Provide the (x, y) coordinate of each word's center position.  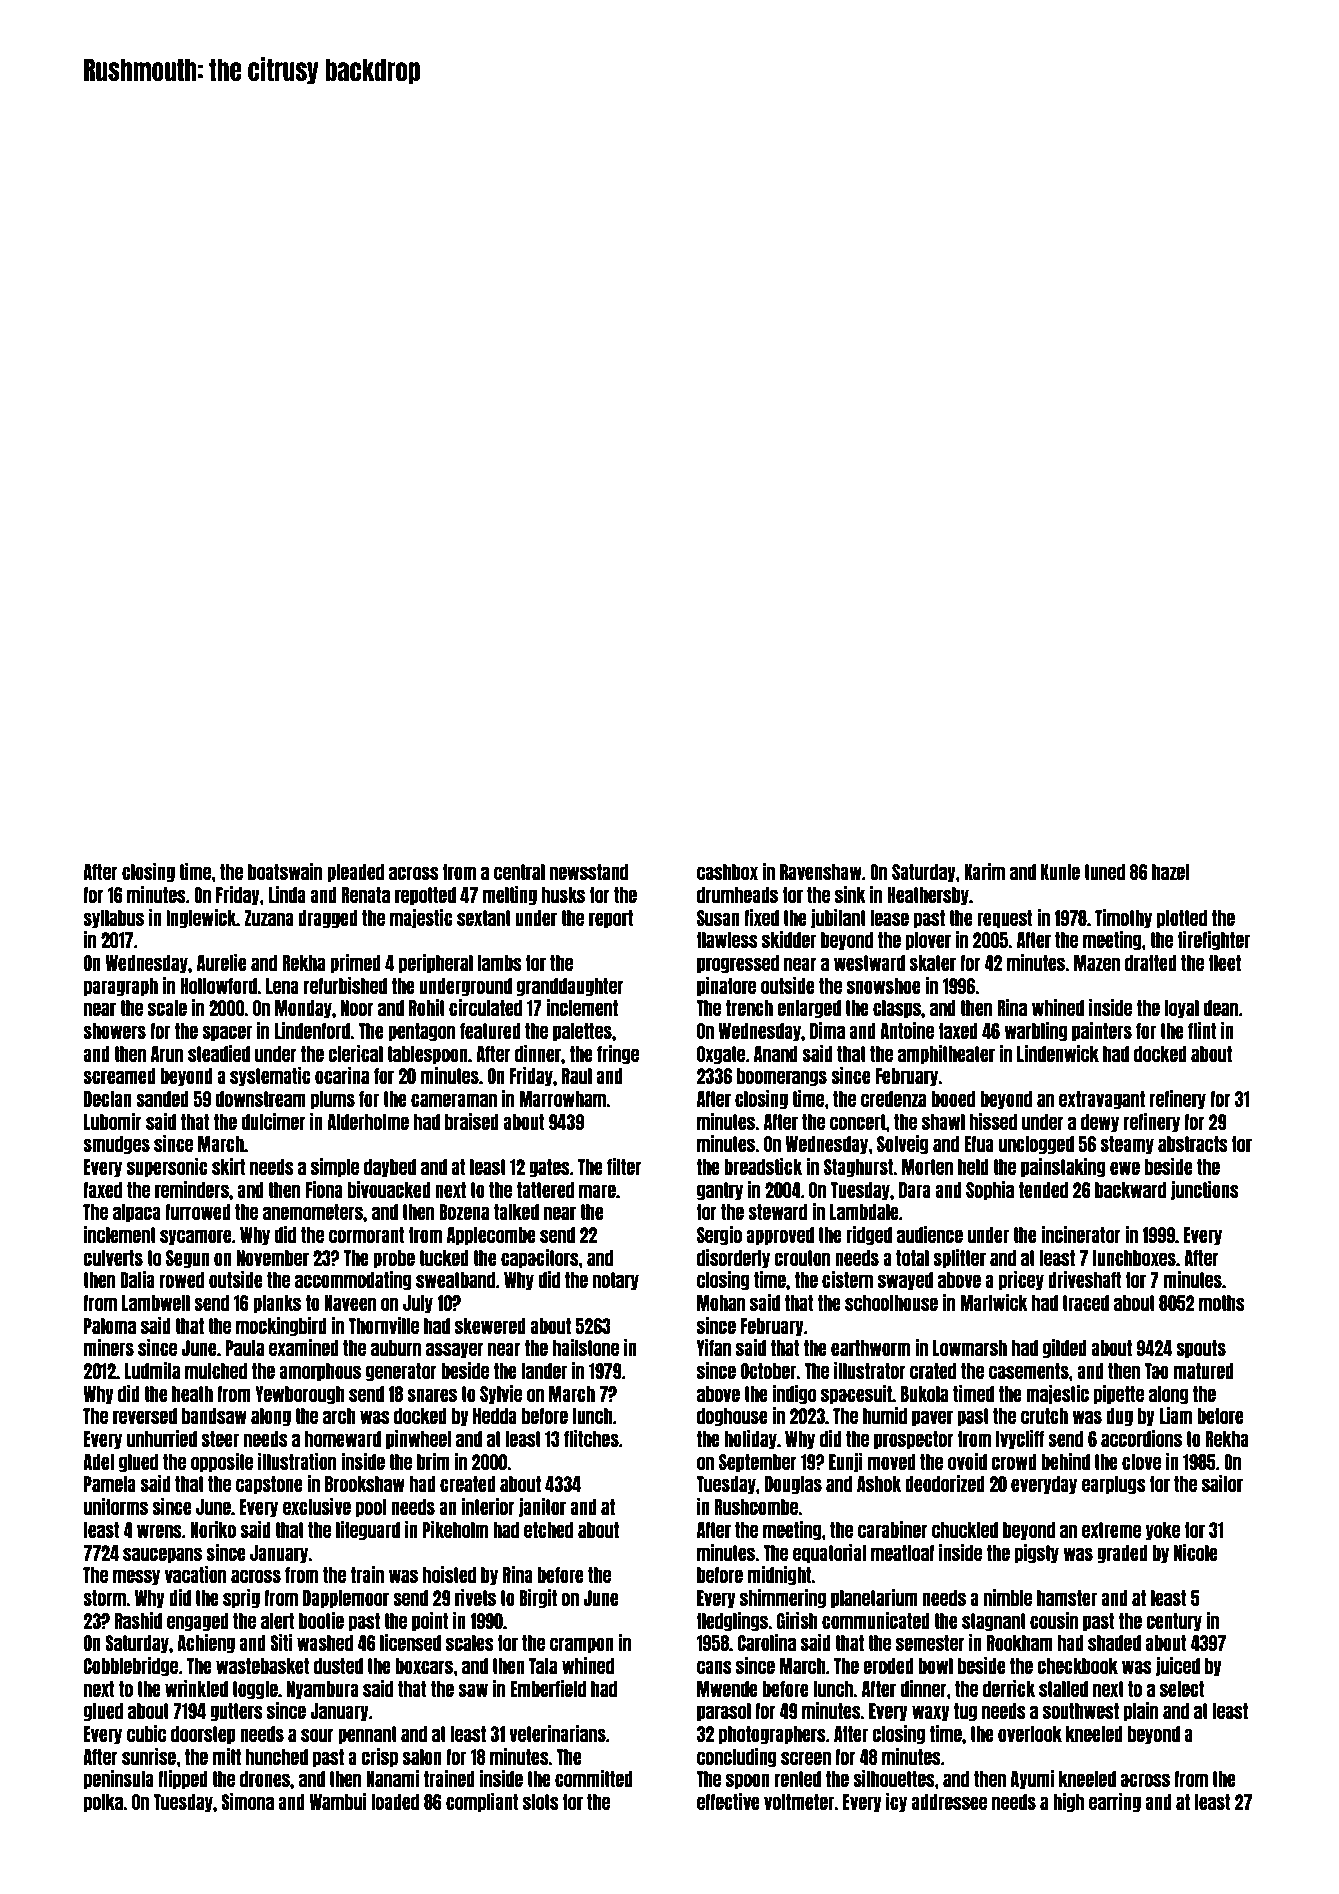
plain (1141, 1712)
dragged (328, 919)
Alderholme (368, 1122)
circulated (485, 1007)
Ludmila (152, 1370)
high (1068, 1803)
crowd (1014, 1462)
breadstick (763, 1166)
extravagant (1102, 1100)
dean (1221, 1008)
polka (103, 1803)
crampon (582, 1645)
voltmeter (799, 1802)
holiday (750, 1440)
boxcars (424, 1666)
